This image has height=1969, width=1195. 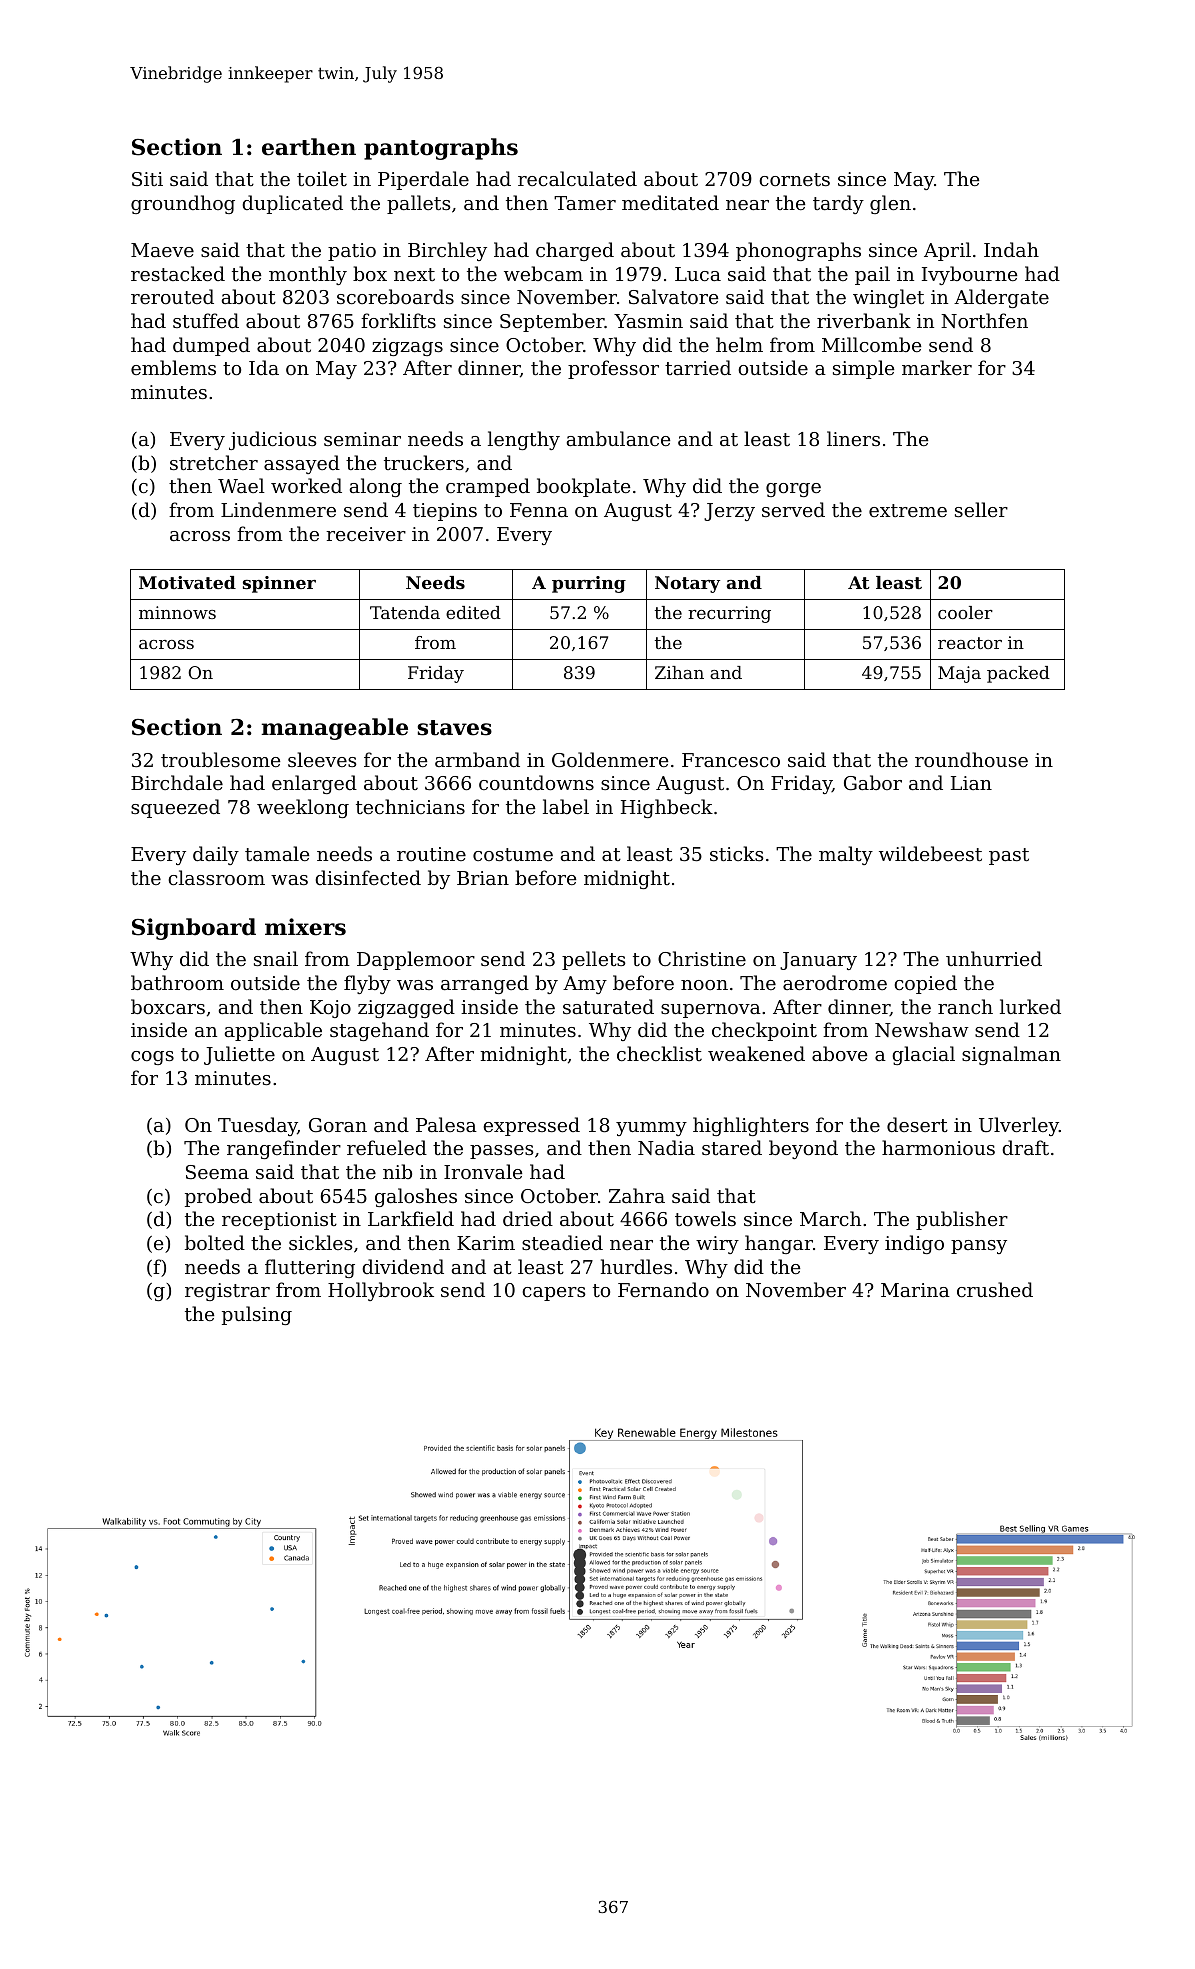 What do you see at coordinates (589, 584) in the image?
I see `purring` at bounding box center [589, 584].
